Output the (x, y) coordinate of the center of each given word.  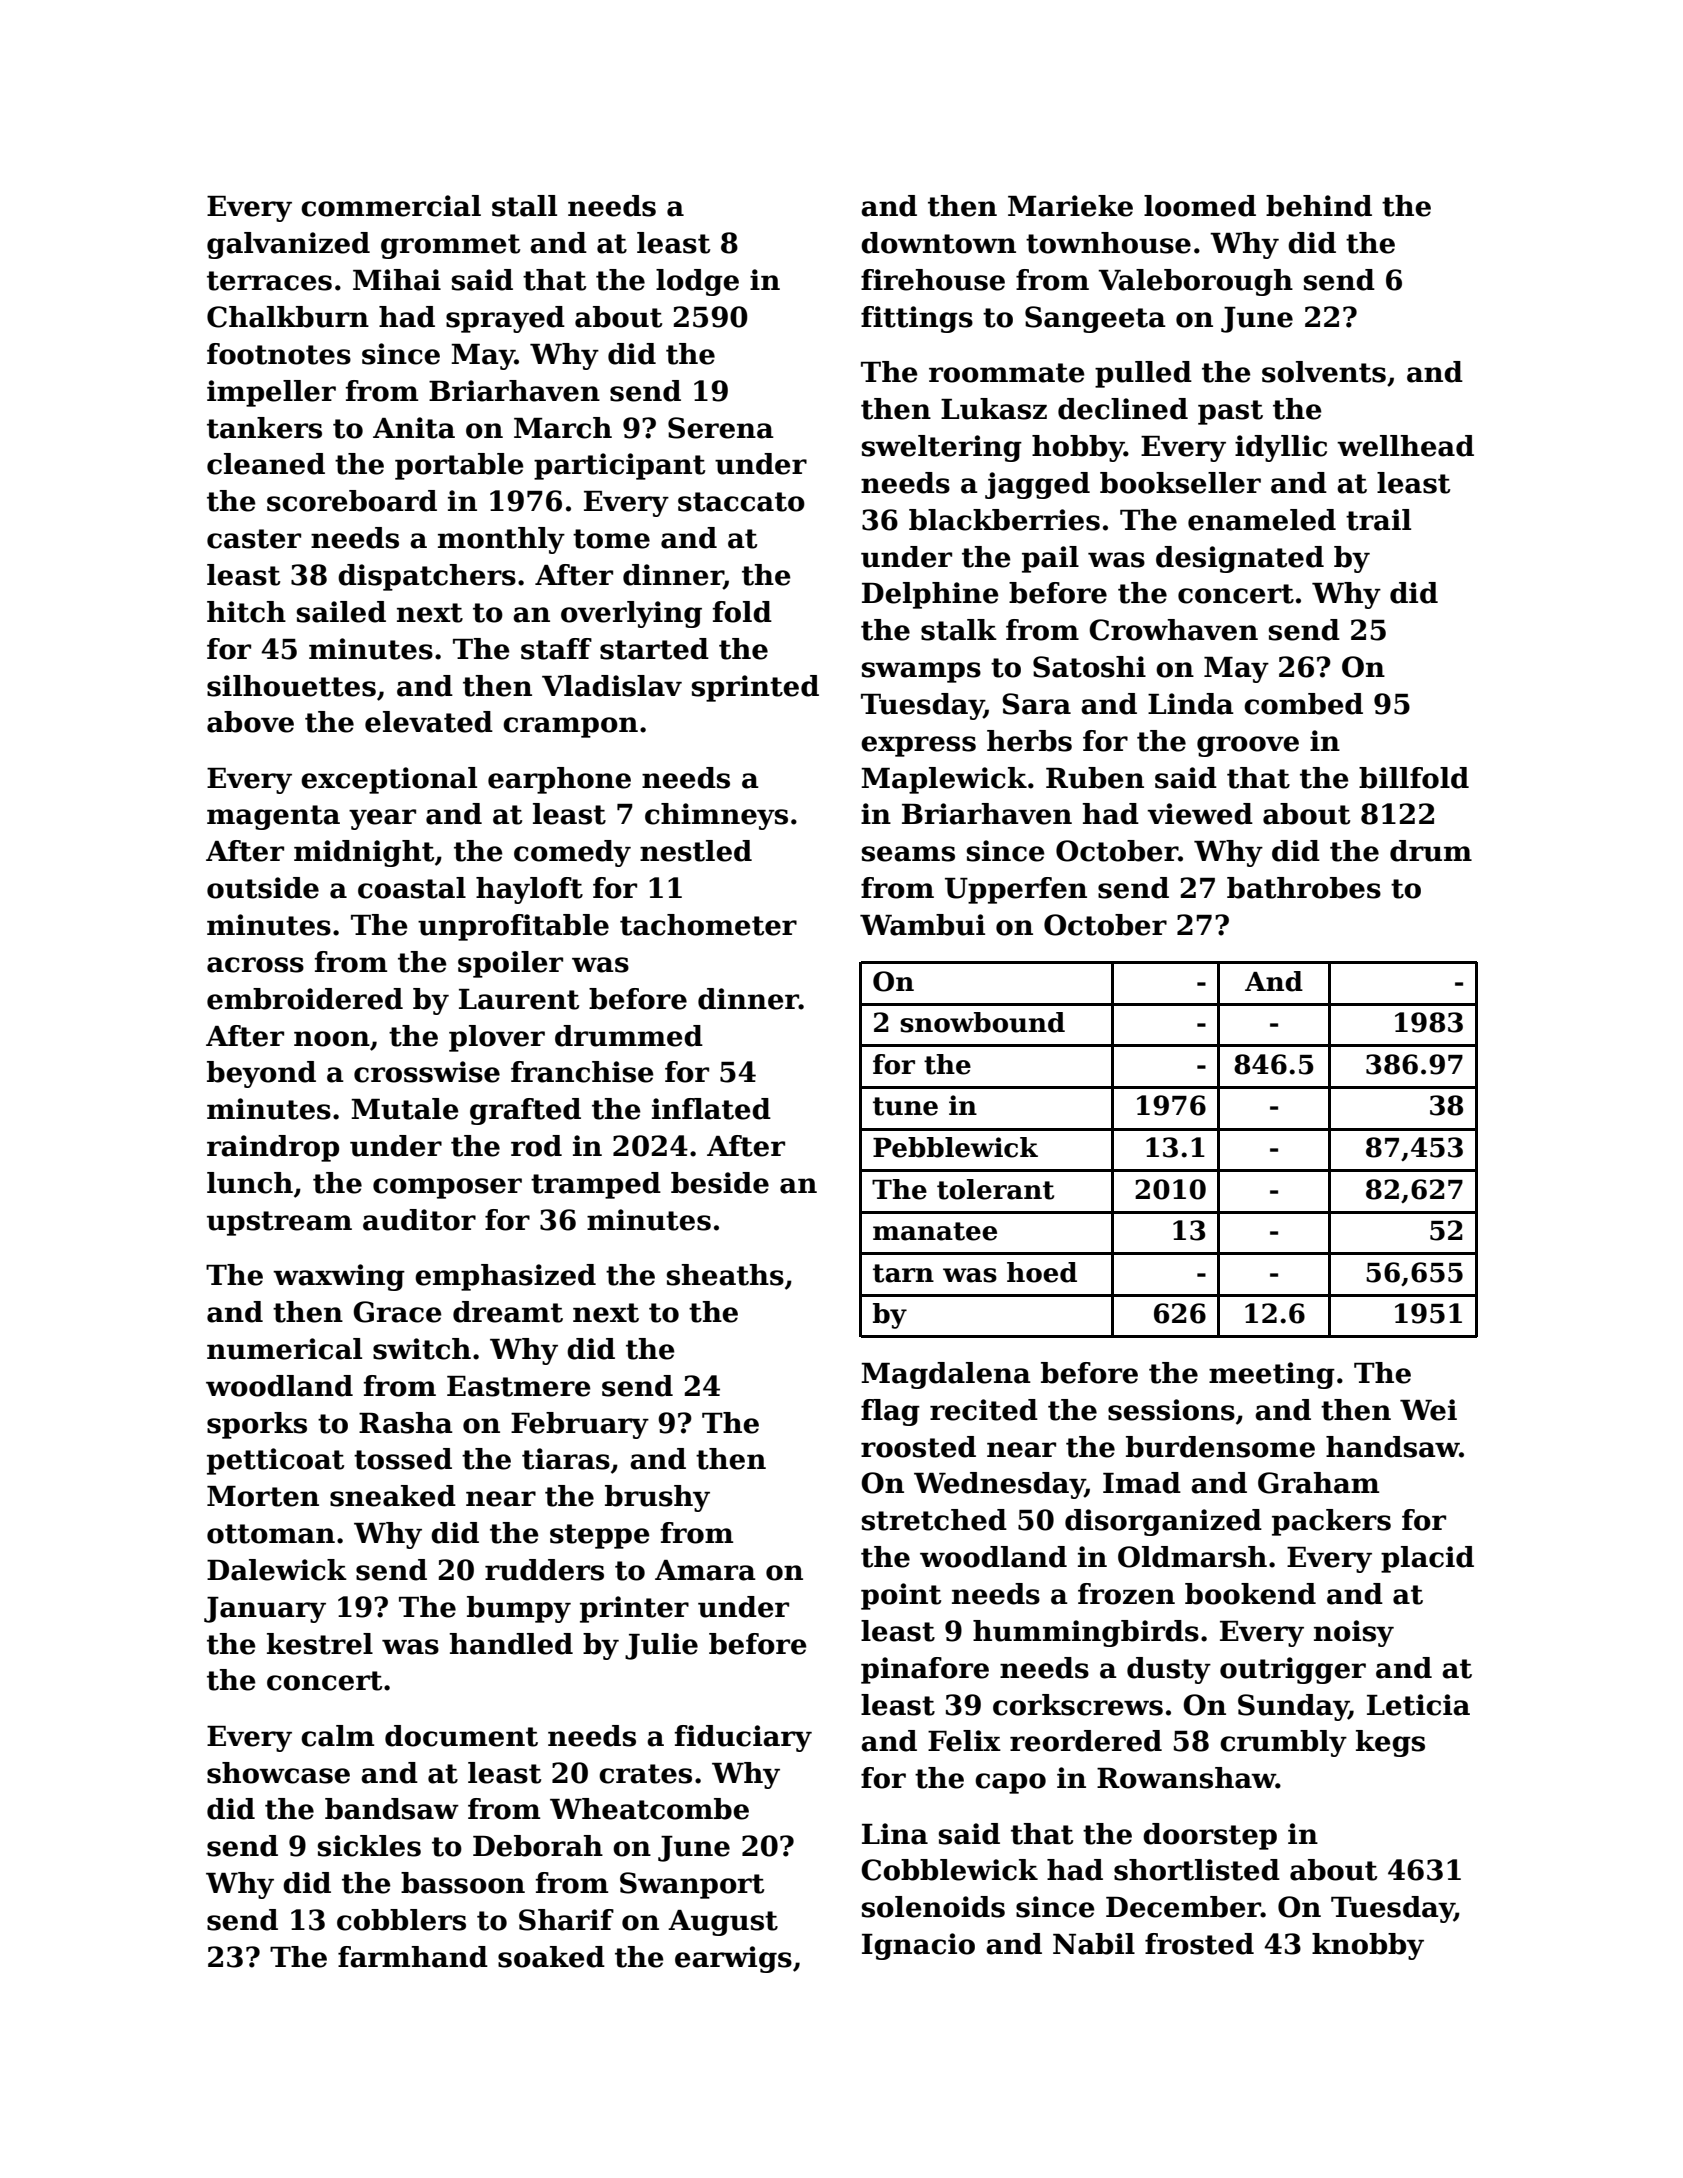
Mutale (405, 1109)
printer (634, 1609)
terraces (269, 281)
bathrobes (1304, 888)
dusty (1169, 1670)
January (265, 1610)
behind (1319, 206)
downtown (938, 243)
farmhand (413, 1957)
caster (254, 539)
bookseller (1180, 483)
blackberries (1004, 520)
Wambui (922, 925)
